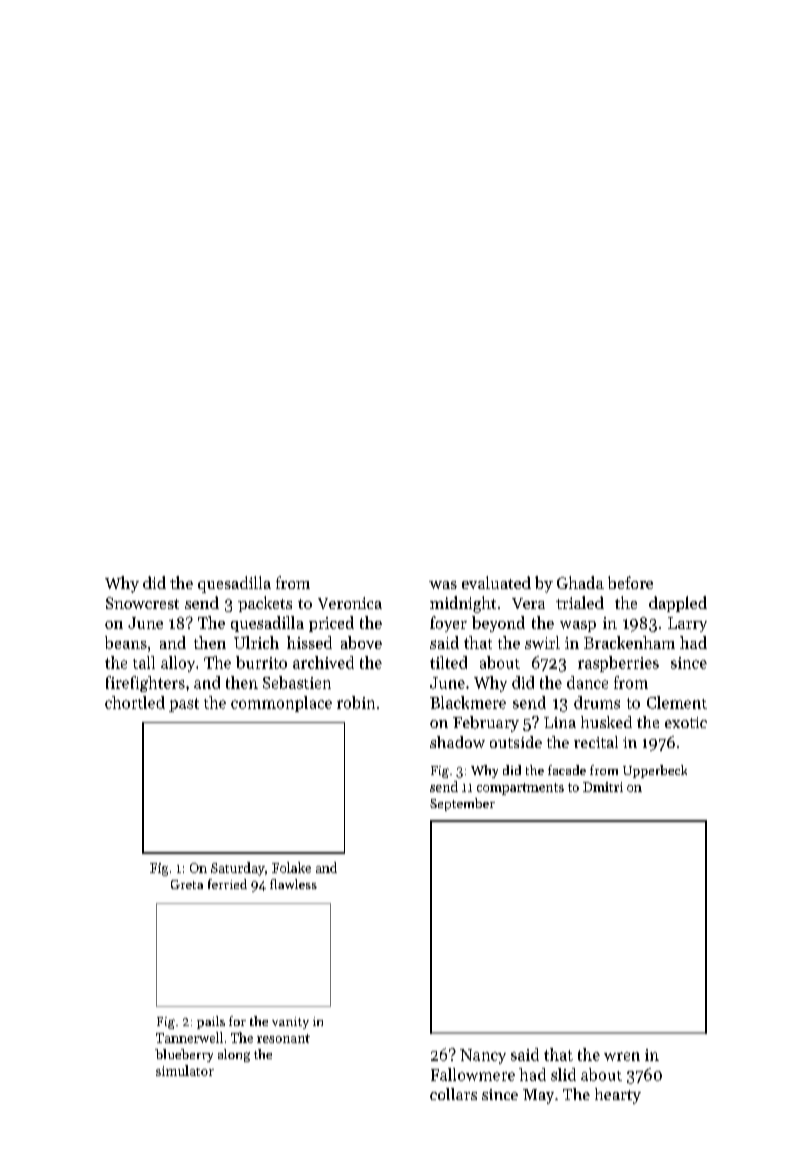 This page has height=1152, width=812. Describe the element at coordinates (293, 884) in the page. I see `flawless` at that location.
